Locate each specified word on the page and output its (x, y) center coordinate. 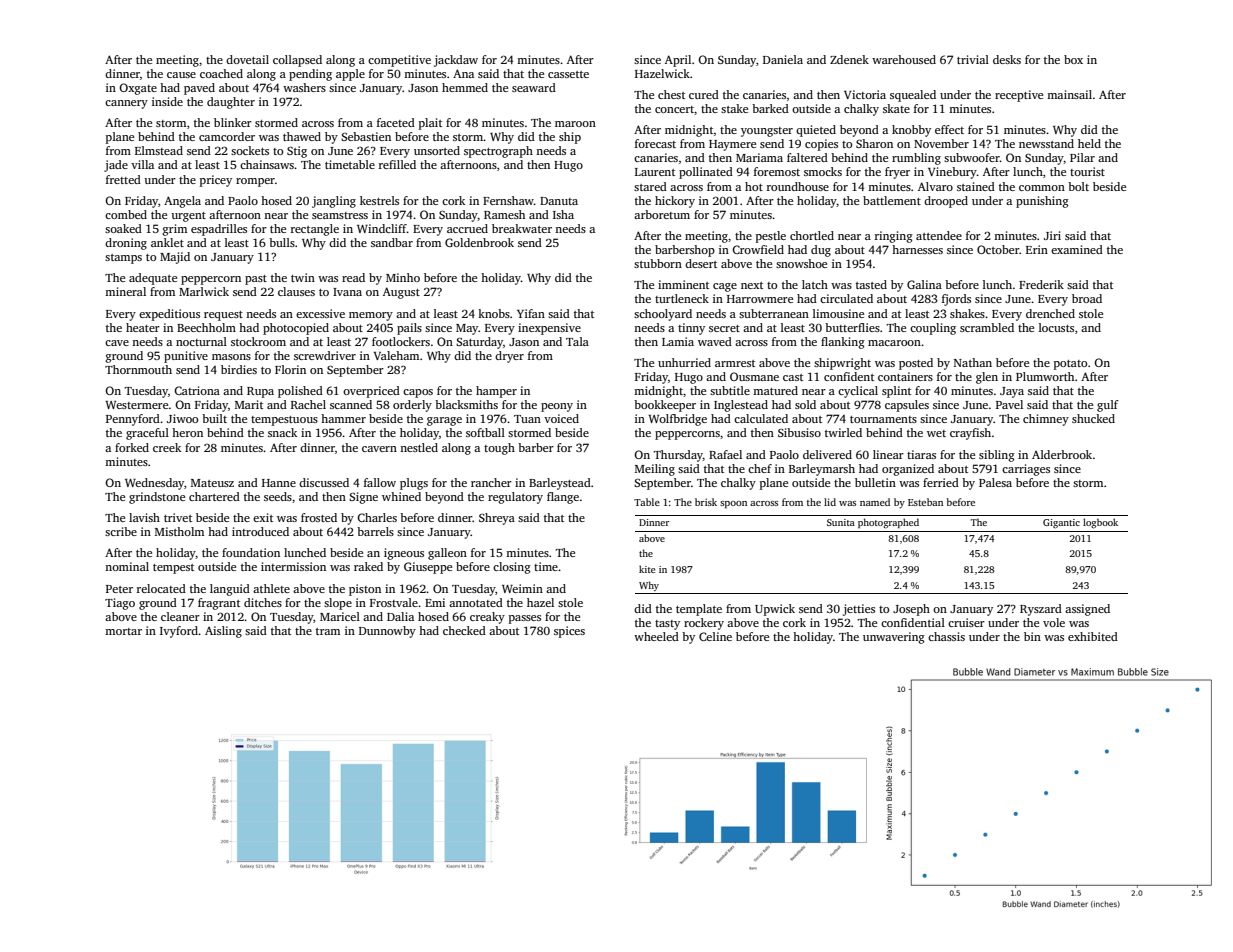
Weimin (522, 588)
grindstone (157, 498)
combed (126, 214)
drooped (946, 202)
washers (304, 87)
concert (674, 109)
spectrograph (498, 152)
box (1073, 59)
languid (230, 590)
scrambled (987, 327)
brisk (706, 502)
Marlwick (204, 291)
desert (701, 263)
